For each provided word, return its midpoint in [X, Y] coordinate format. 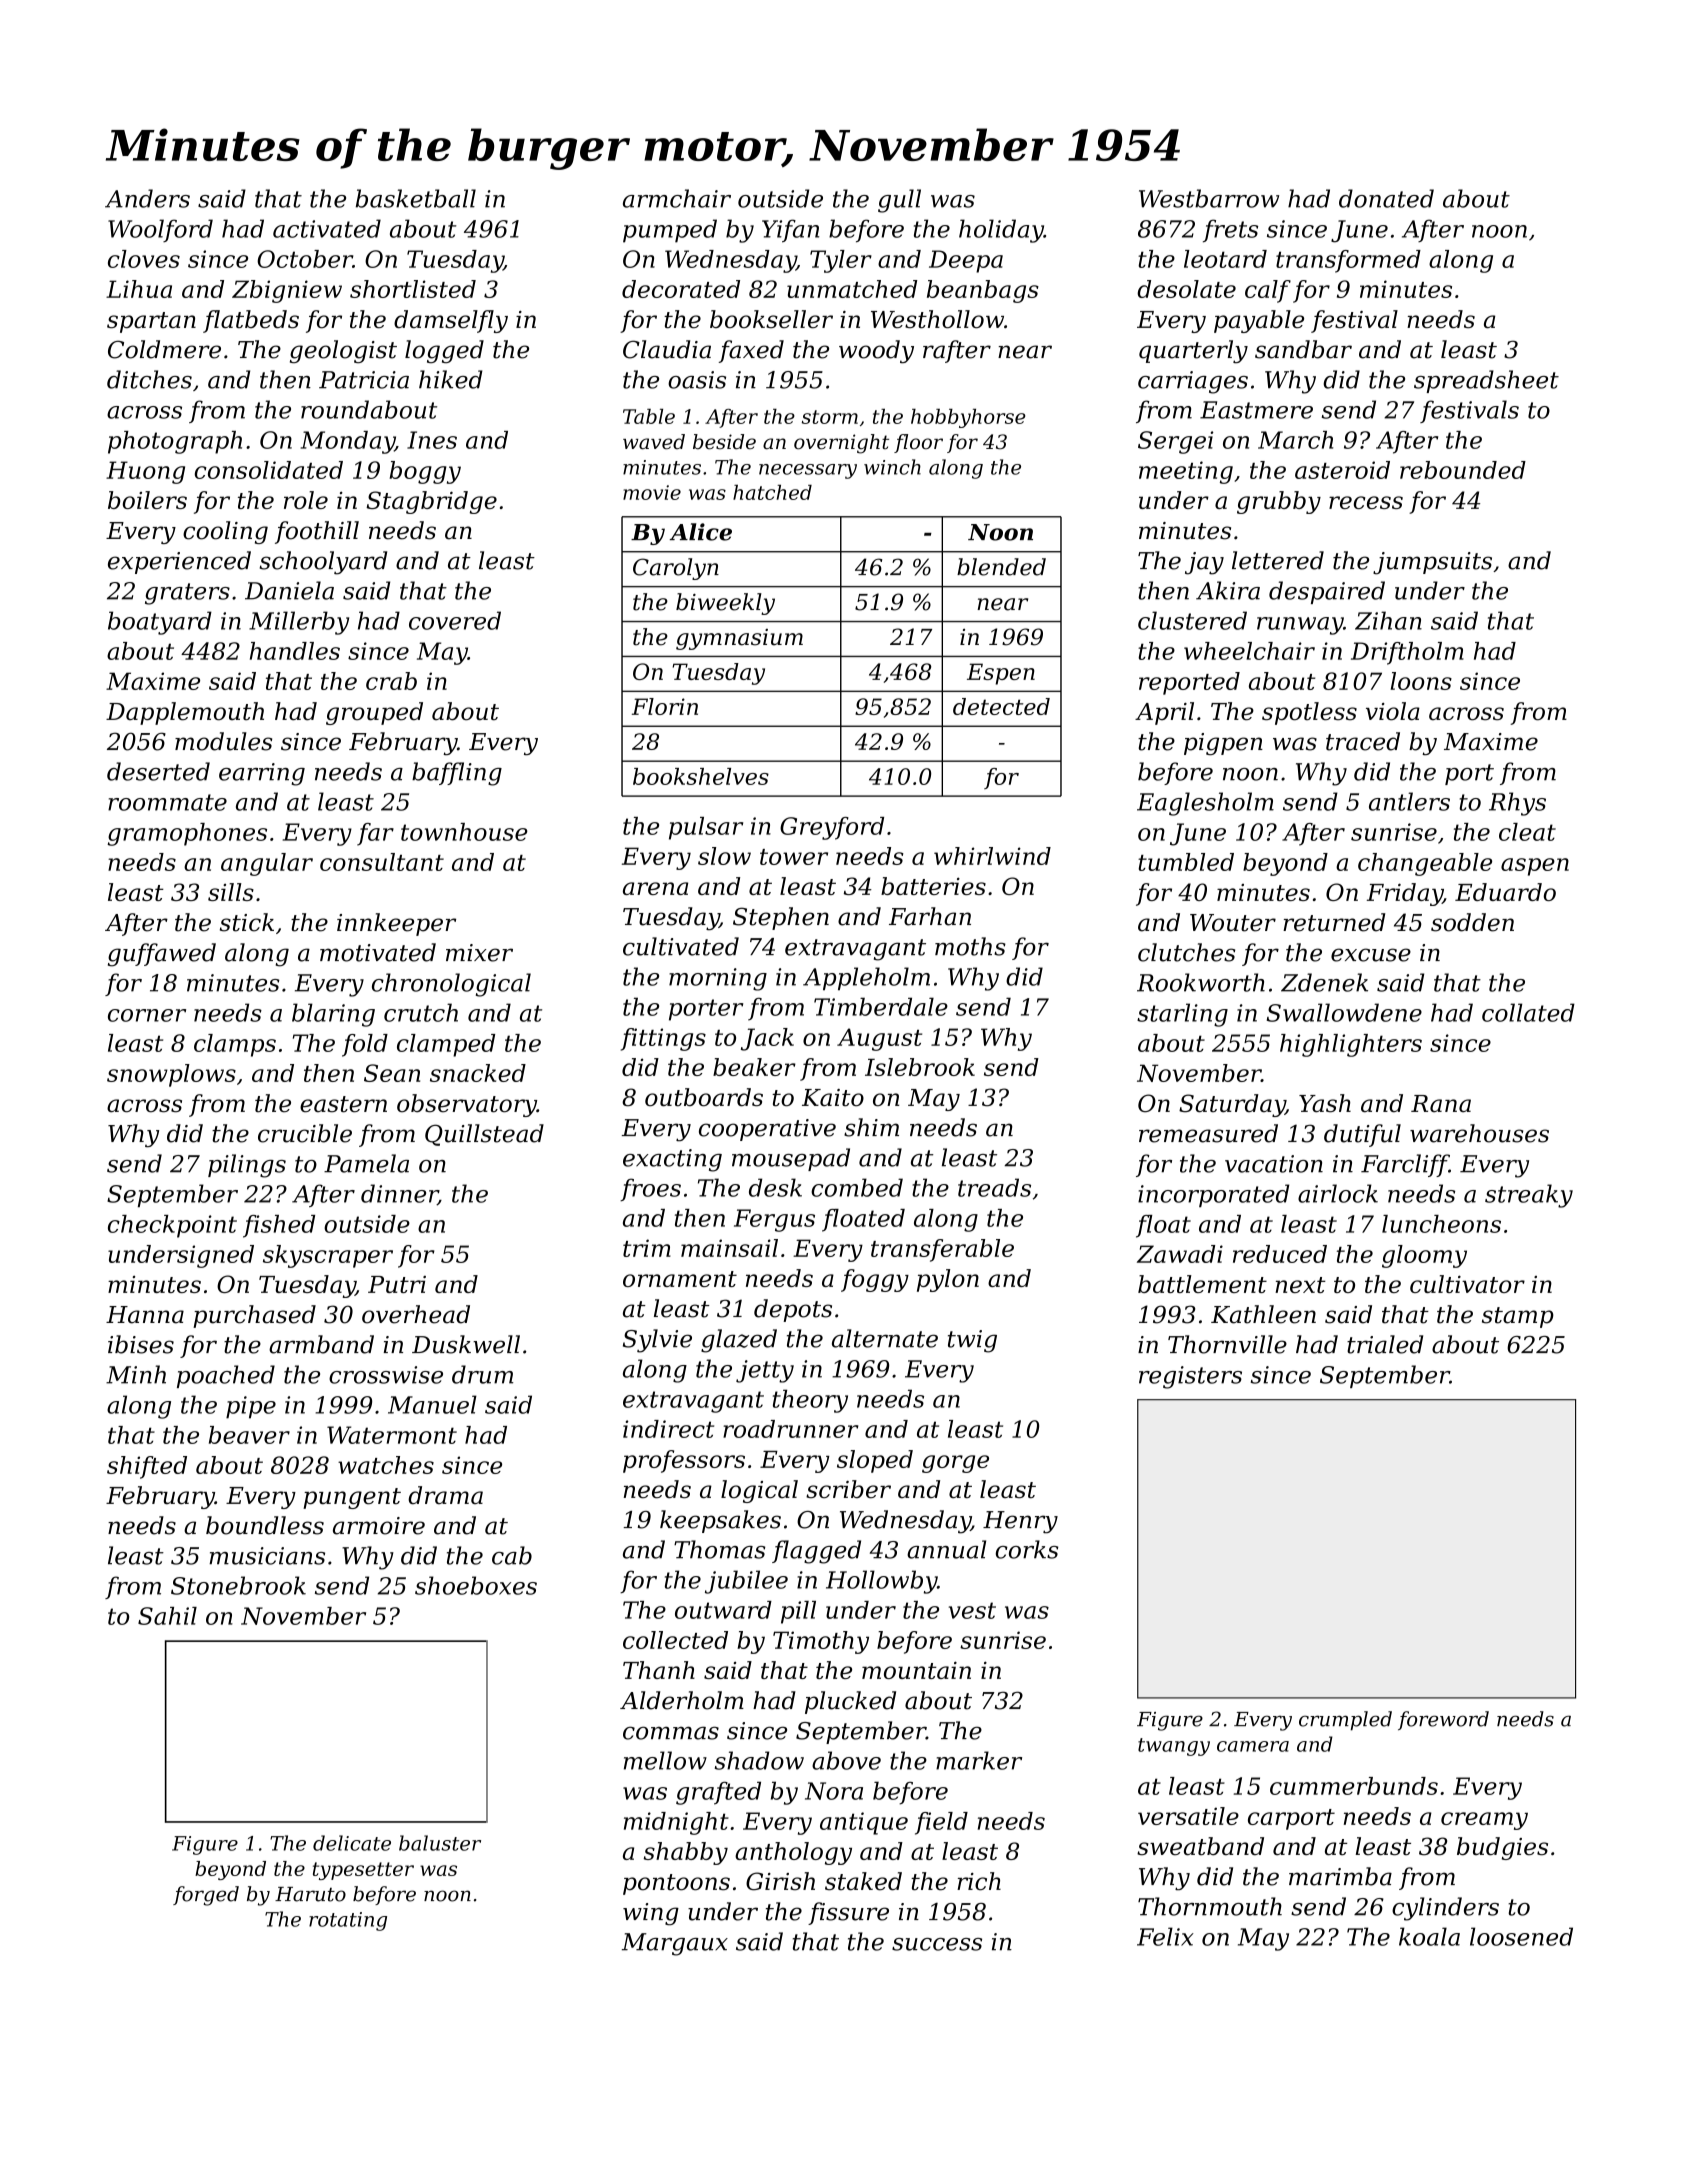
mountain [916, 1670]
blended [1001, 567]
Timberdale [881, 1006]
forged [206, 1896]
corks [1027, 1549]
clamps [235, 1045]
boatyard [160, 623]
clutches [1186, 952]
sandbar [1303, 349]
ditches [149, 379]
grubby [1279, 502]
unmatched [852, 289]
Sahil [167, 1616]
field [941, 1823]
